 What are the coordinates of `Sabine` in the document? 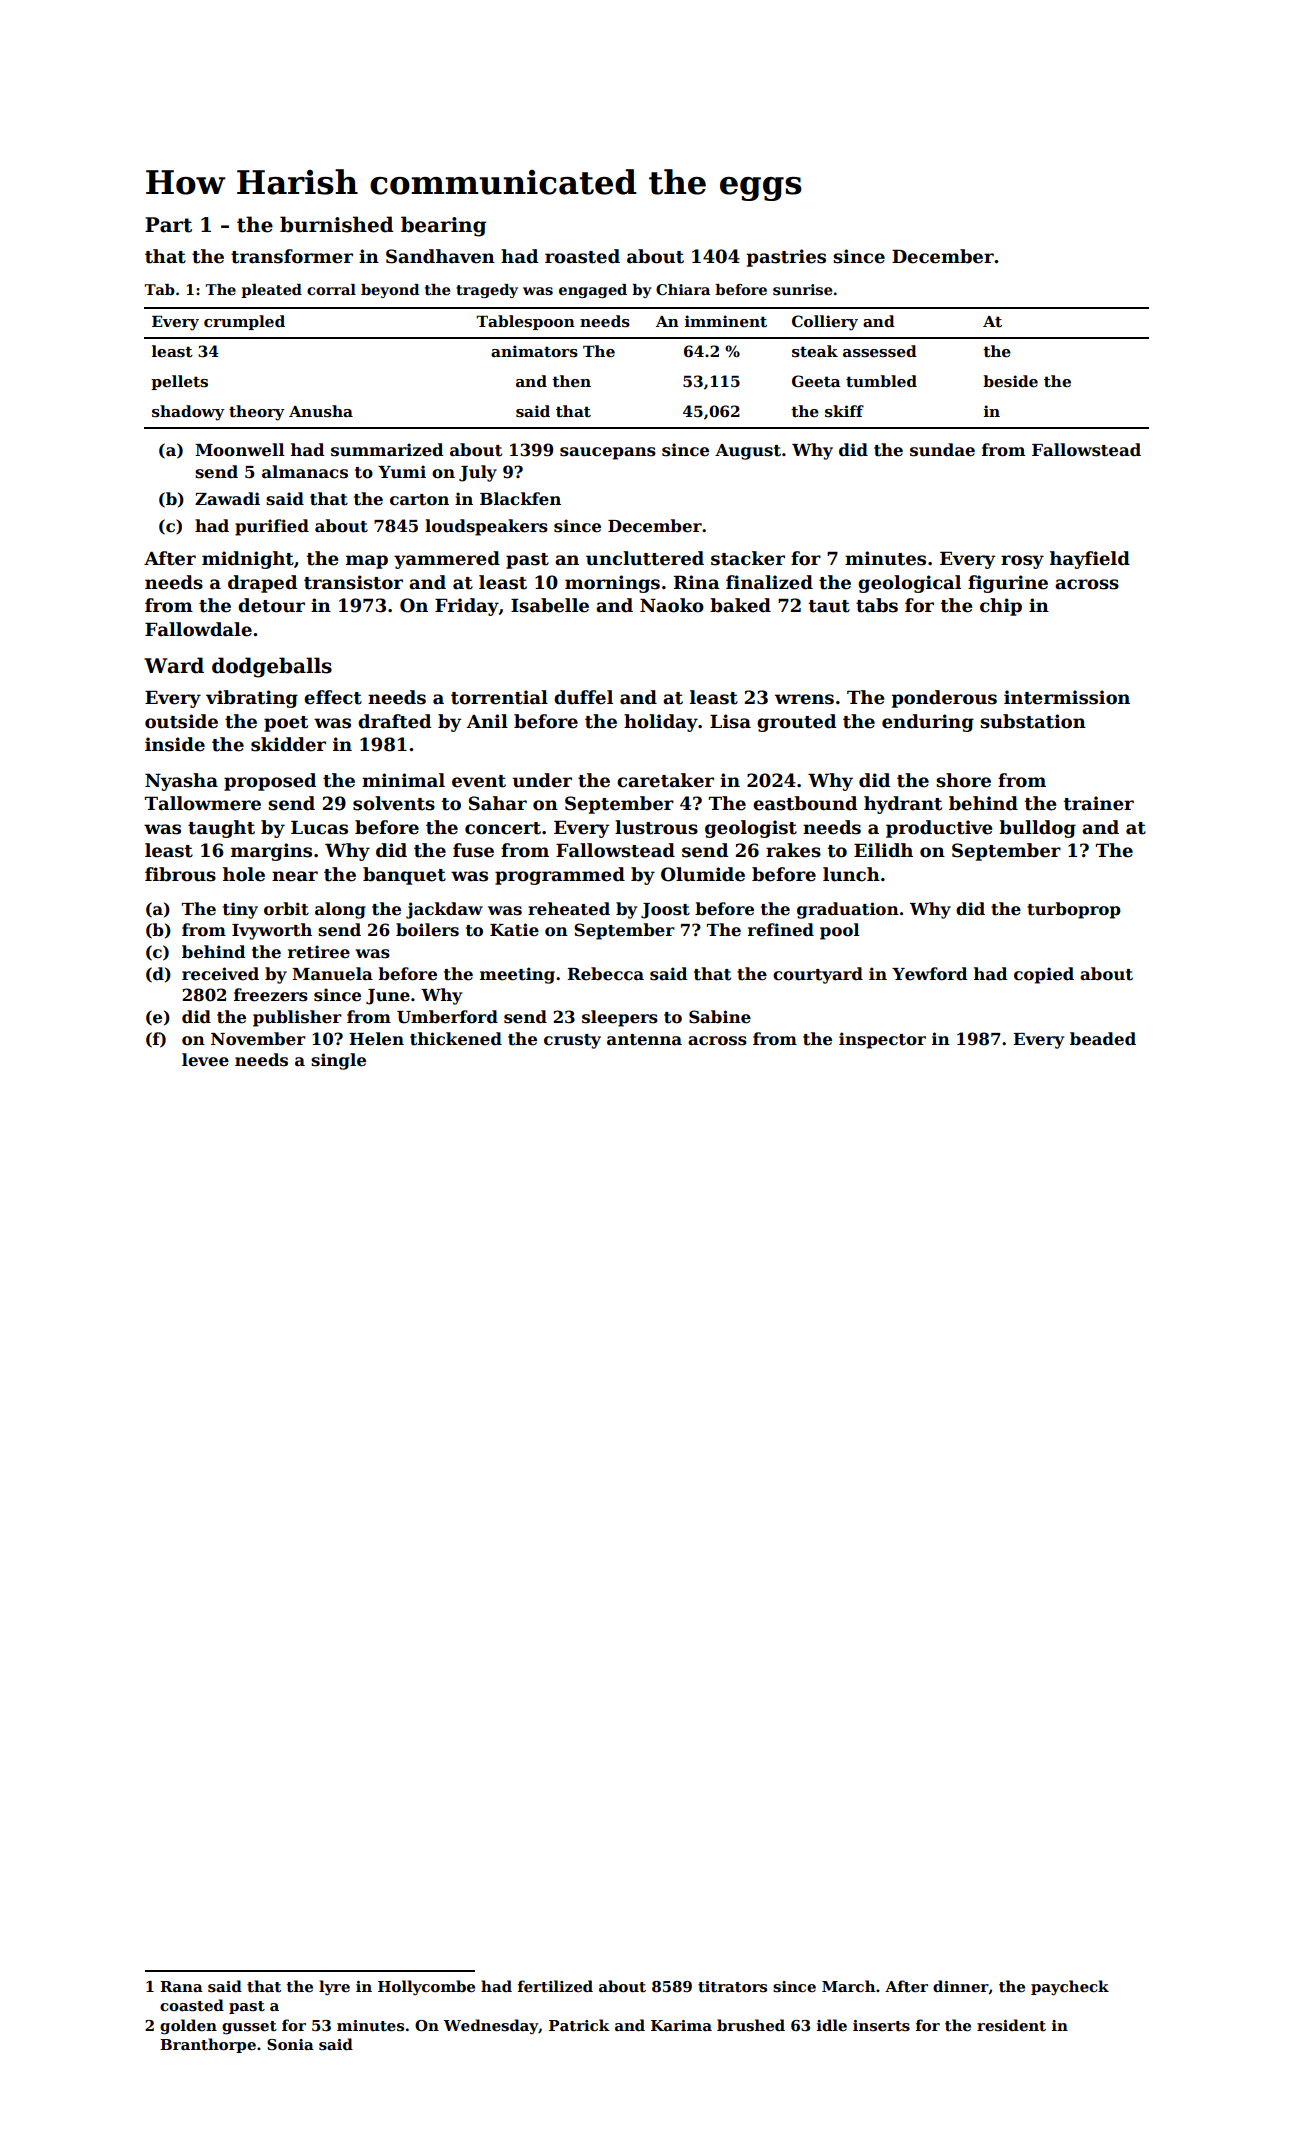 It's located at (720, 1017).
